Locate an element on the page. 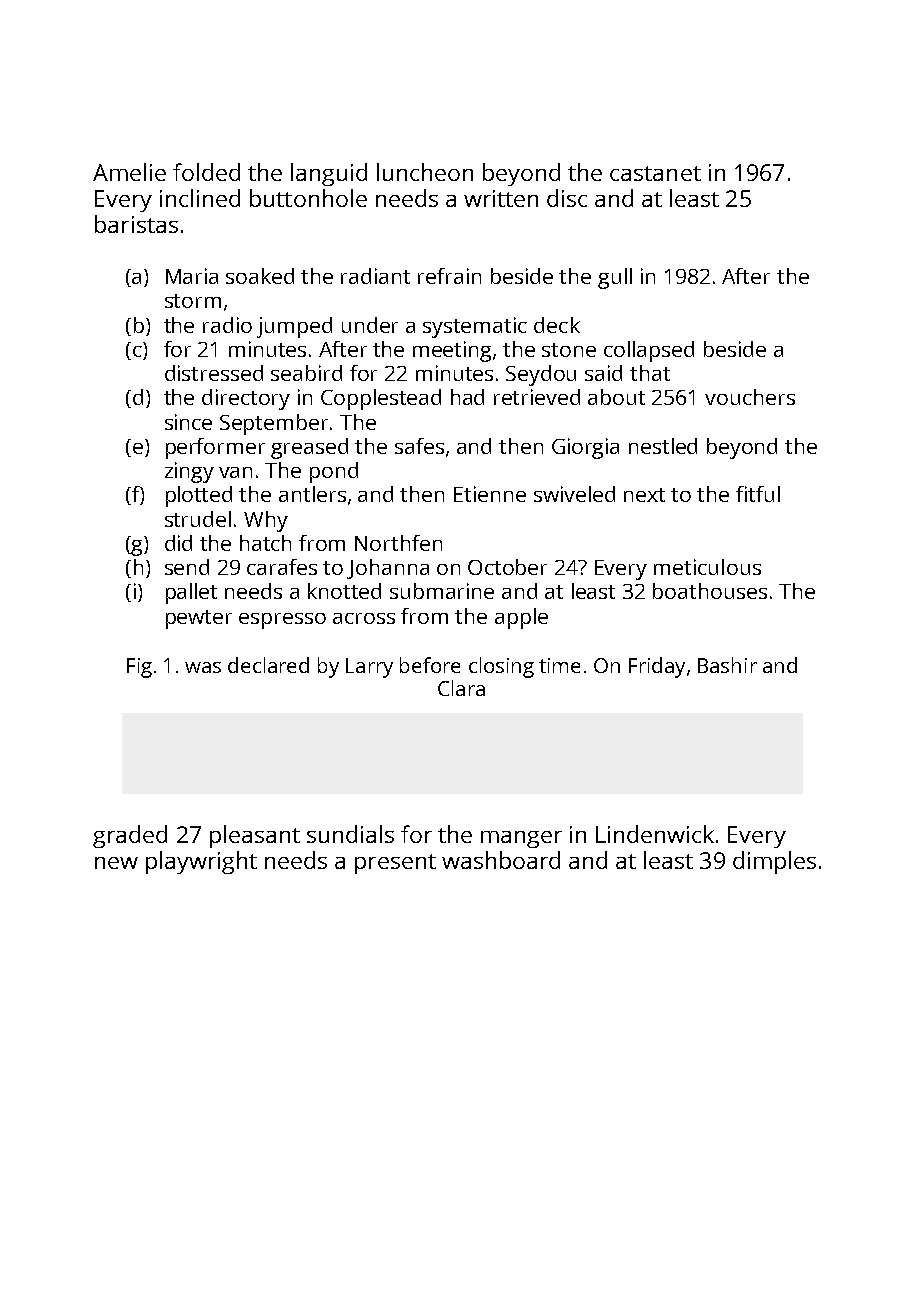 This image has width=924, height=1311. vouchers is located at coordinates (750, 397).
